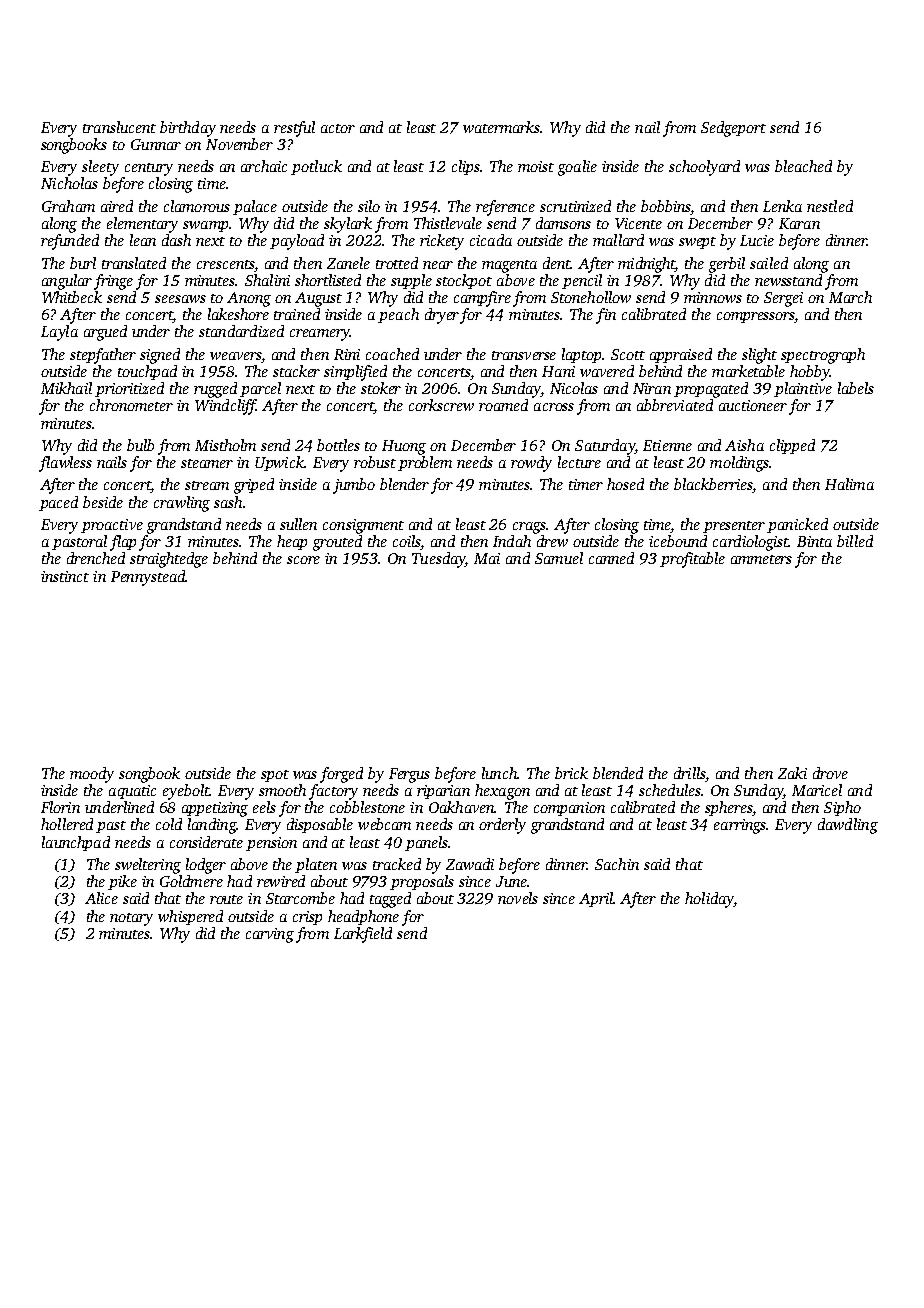 The width and height of the screenshot is (924, 1308). I want to click on reference, so click(505, 208).
